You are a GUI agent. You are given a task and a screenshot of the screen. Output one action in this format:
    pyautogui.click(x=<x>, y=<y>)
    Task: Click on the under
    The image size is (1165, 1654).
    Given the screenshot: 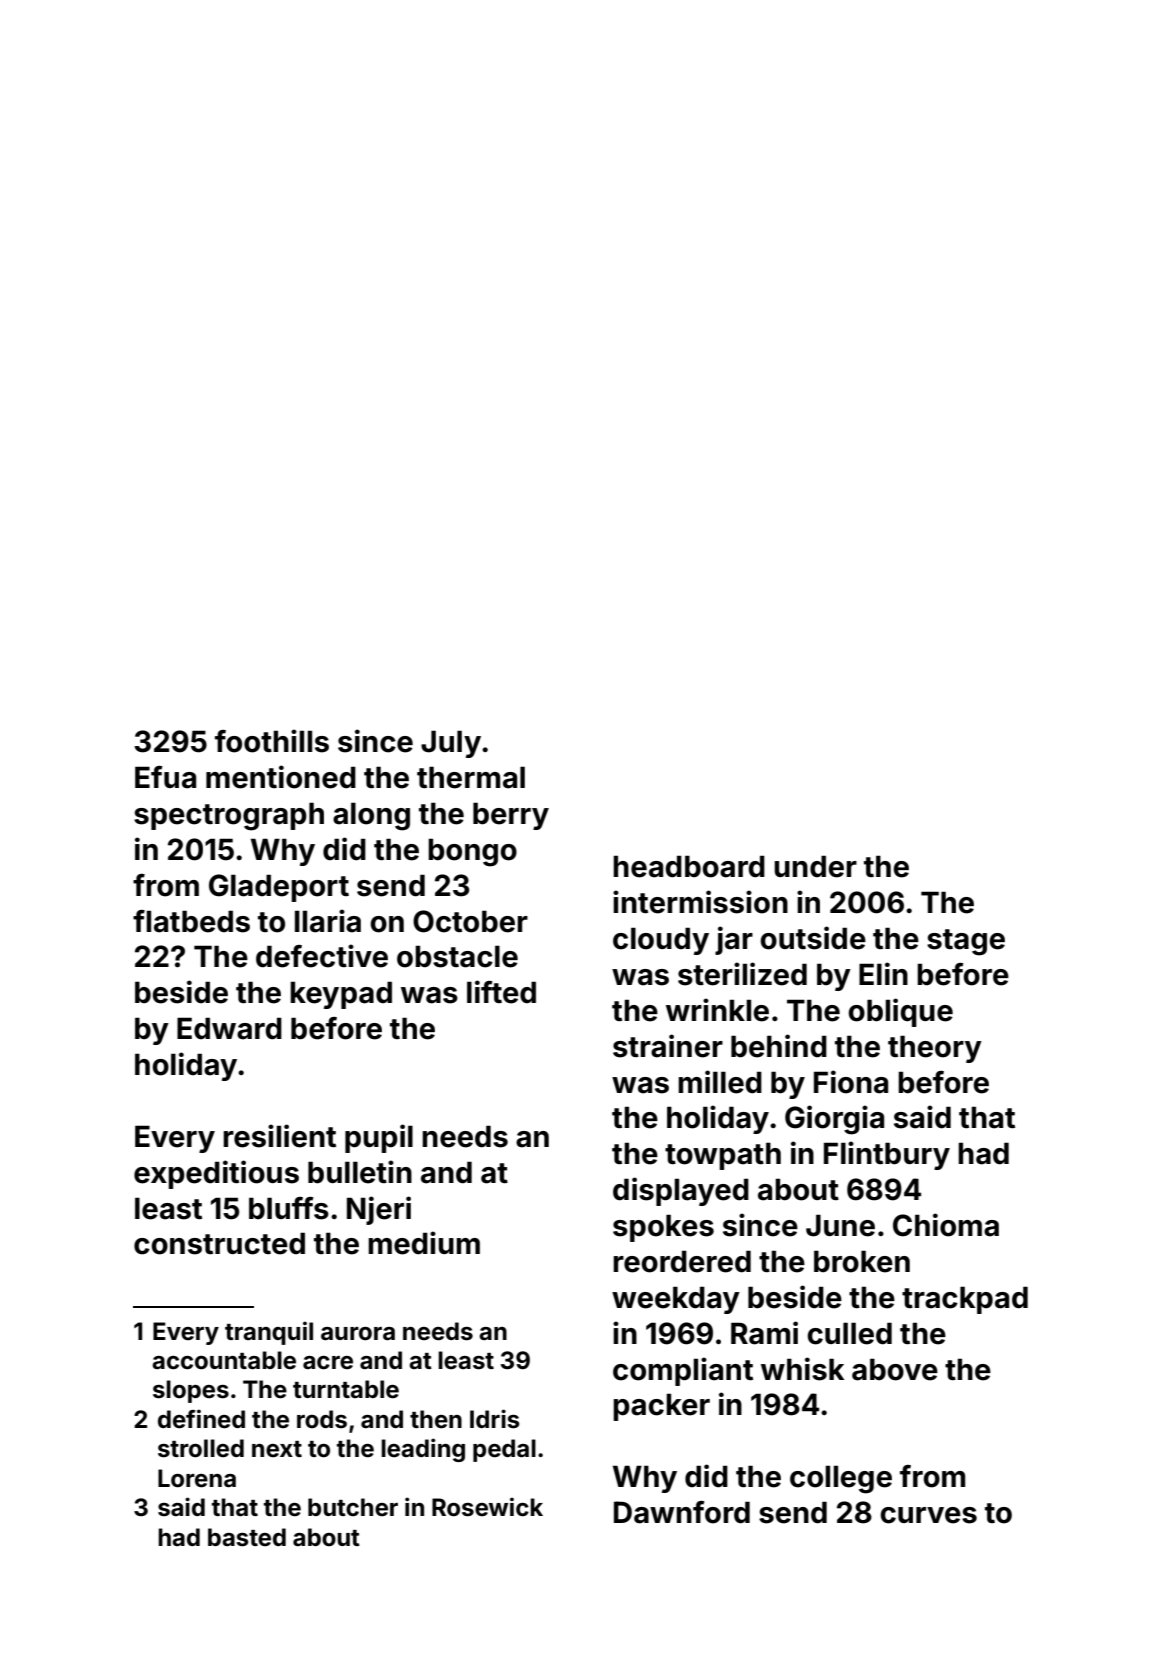 What is the action you would take?
    pyautogui.click(x=815, y=866)
